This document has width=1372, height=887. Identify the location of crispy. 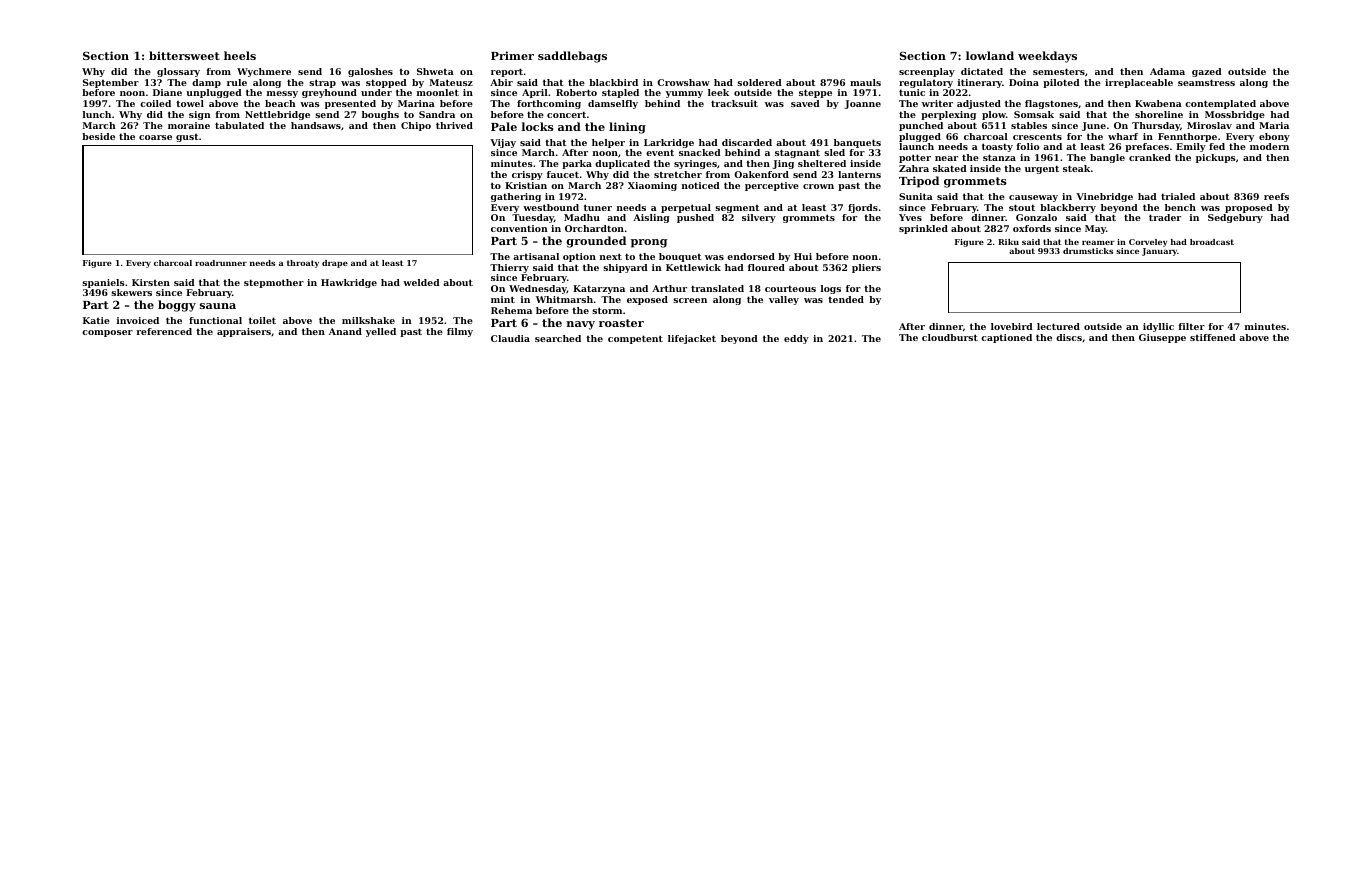
(527, 175).
